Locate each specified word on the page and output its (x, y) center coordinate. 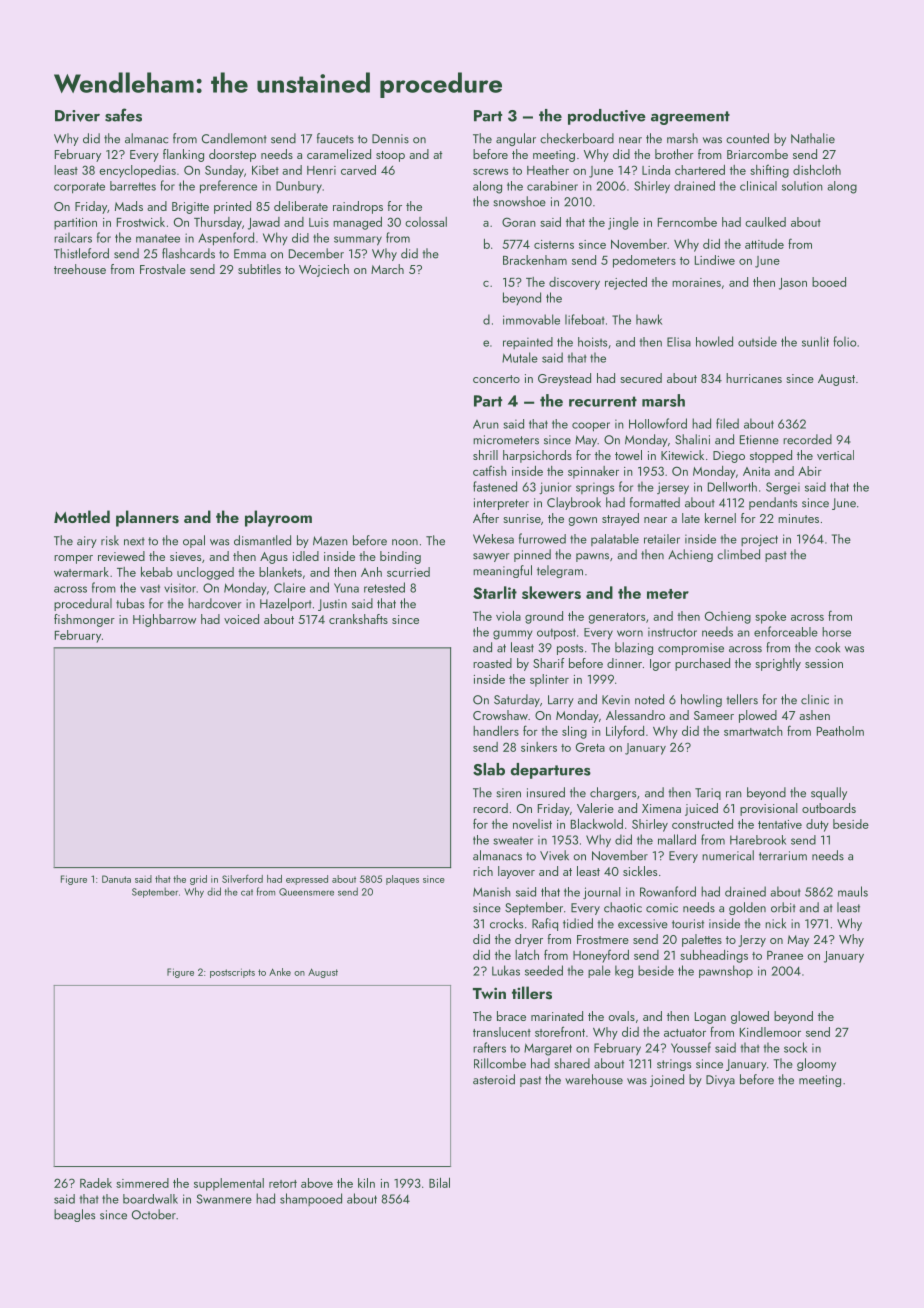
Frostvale (163, 269)
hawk (649, 319)
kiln (366, 1183)
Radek (96, 1183)
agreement (690, 118)
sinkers (539, 747)
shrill (485, 455)
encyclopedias (137, 171)
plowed (758, 716)
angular (516, 139)
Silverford (242, 878)
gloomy (816, 1064)
